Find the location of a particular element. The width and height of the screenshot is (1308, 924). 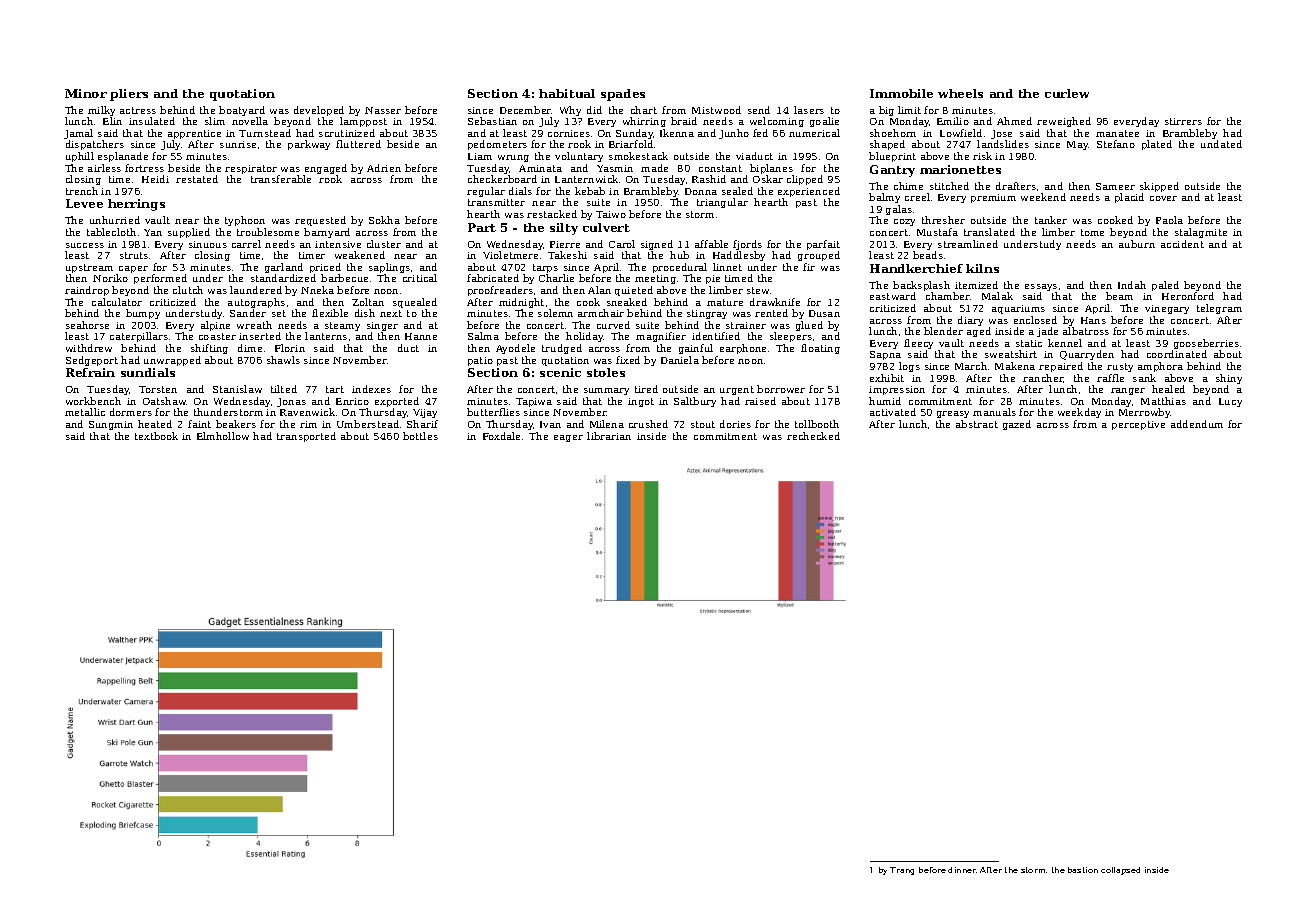

creel is located at coordinates (917, 197).
